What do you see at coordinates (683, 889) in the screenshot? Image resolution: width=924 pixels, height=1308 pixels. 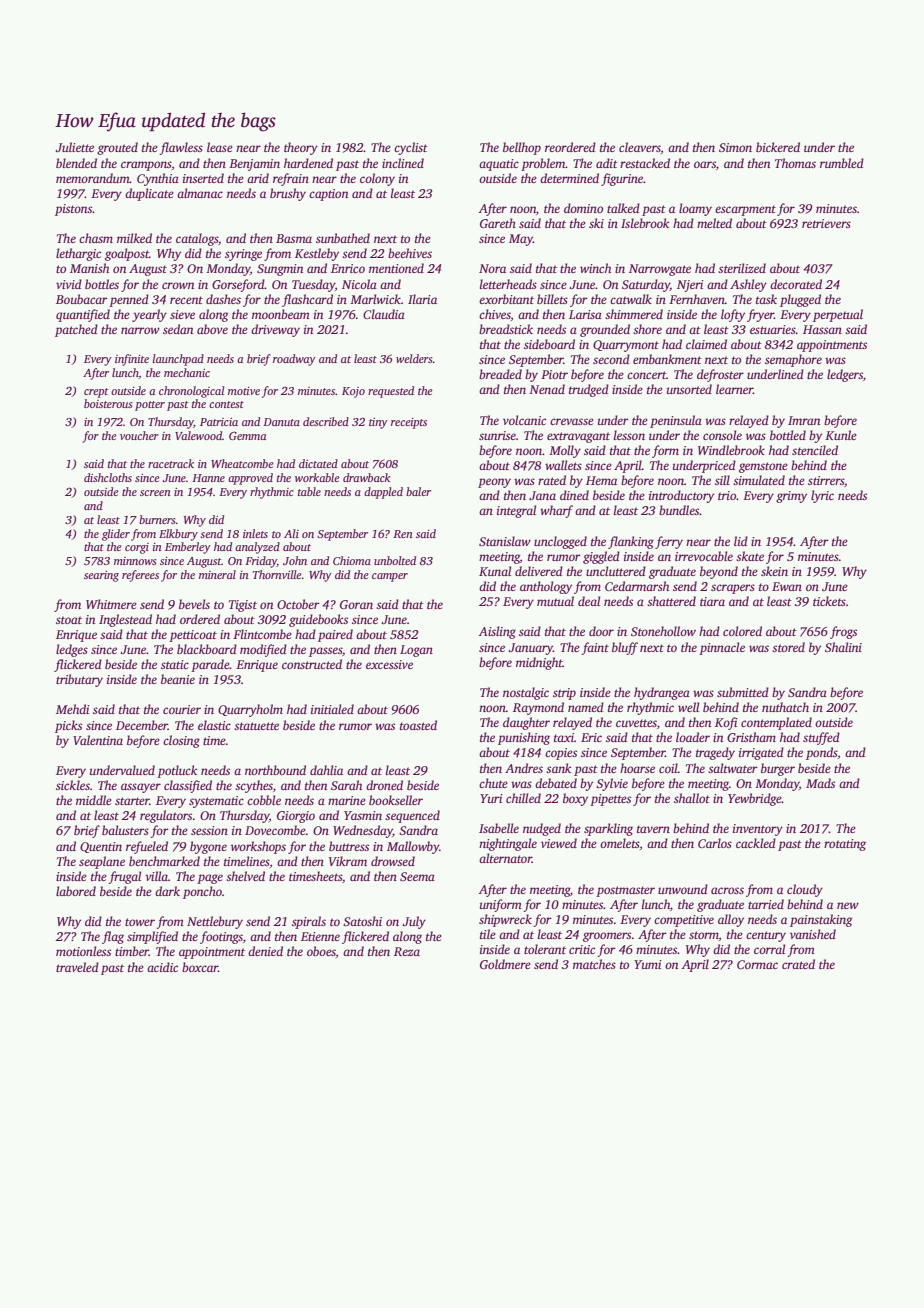 I see `unwound` at bounding box center [683, 889].
